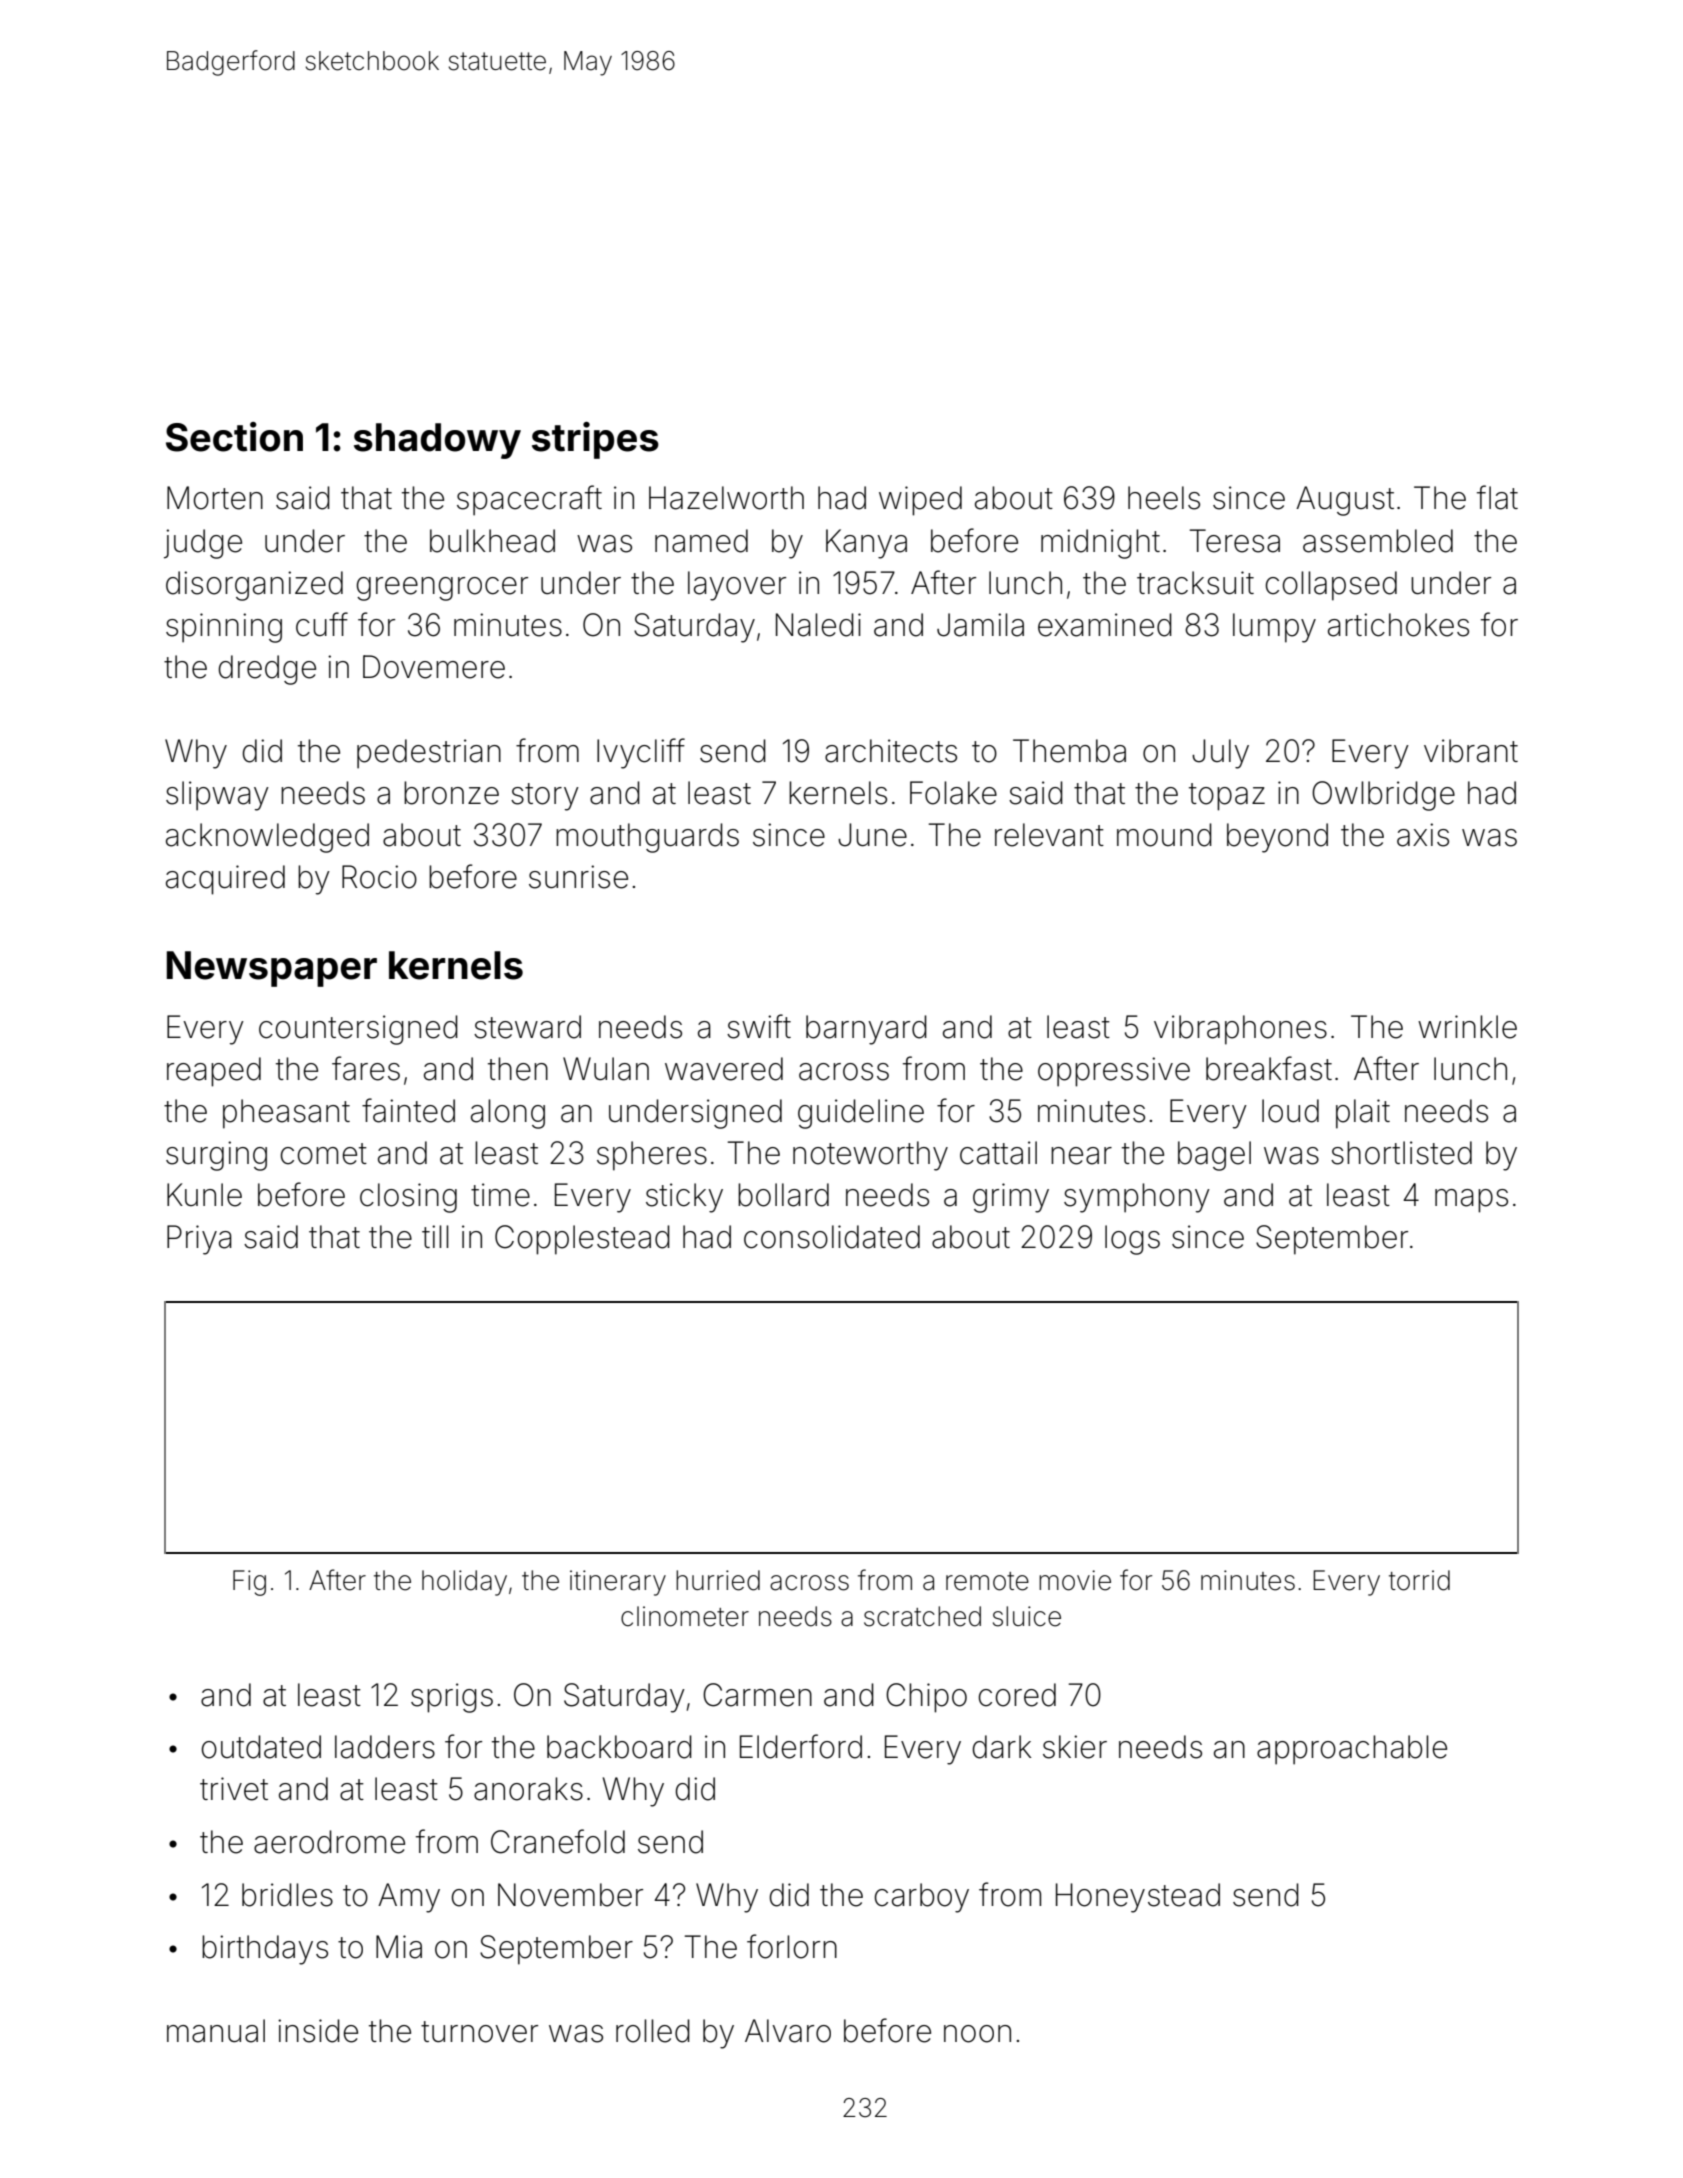 The width and height of the screenshot is (1683, 2178). What do you see at coordinates (582, 1240) in the screenshot?
I see `Copplestead` at bounding box center [582, 1240].
